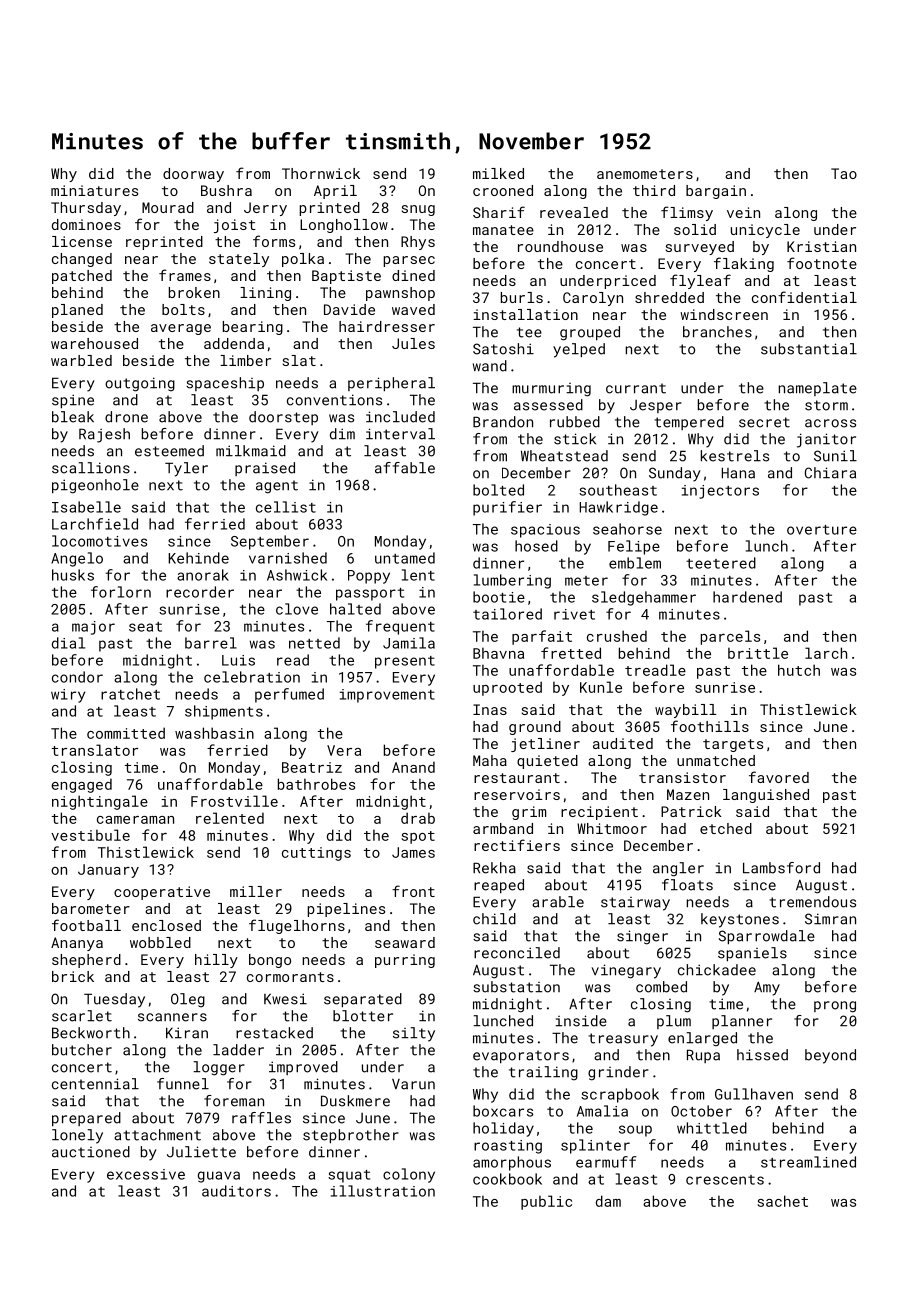 The width and height of the screenshot is (908, 1316). What do you see at coordinates (574, 212) in the screenshot?
I see `revealed` at bounding box center [574, 212].
